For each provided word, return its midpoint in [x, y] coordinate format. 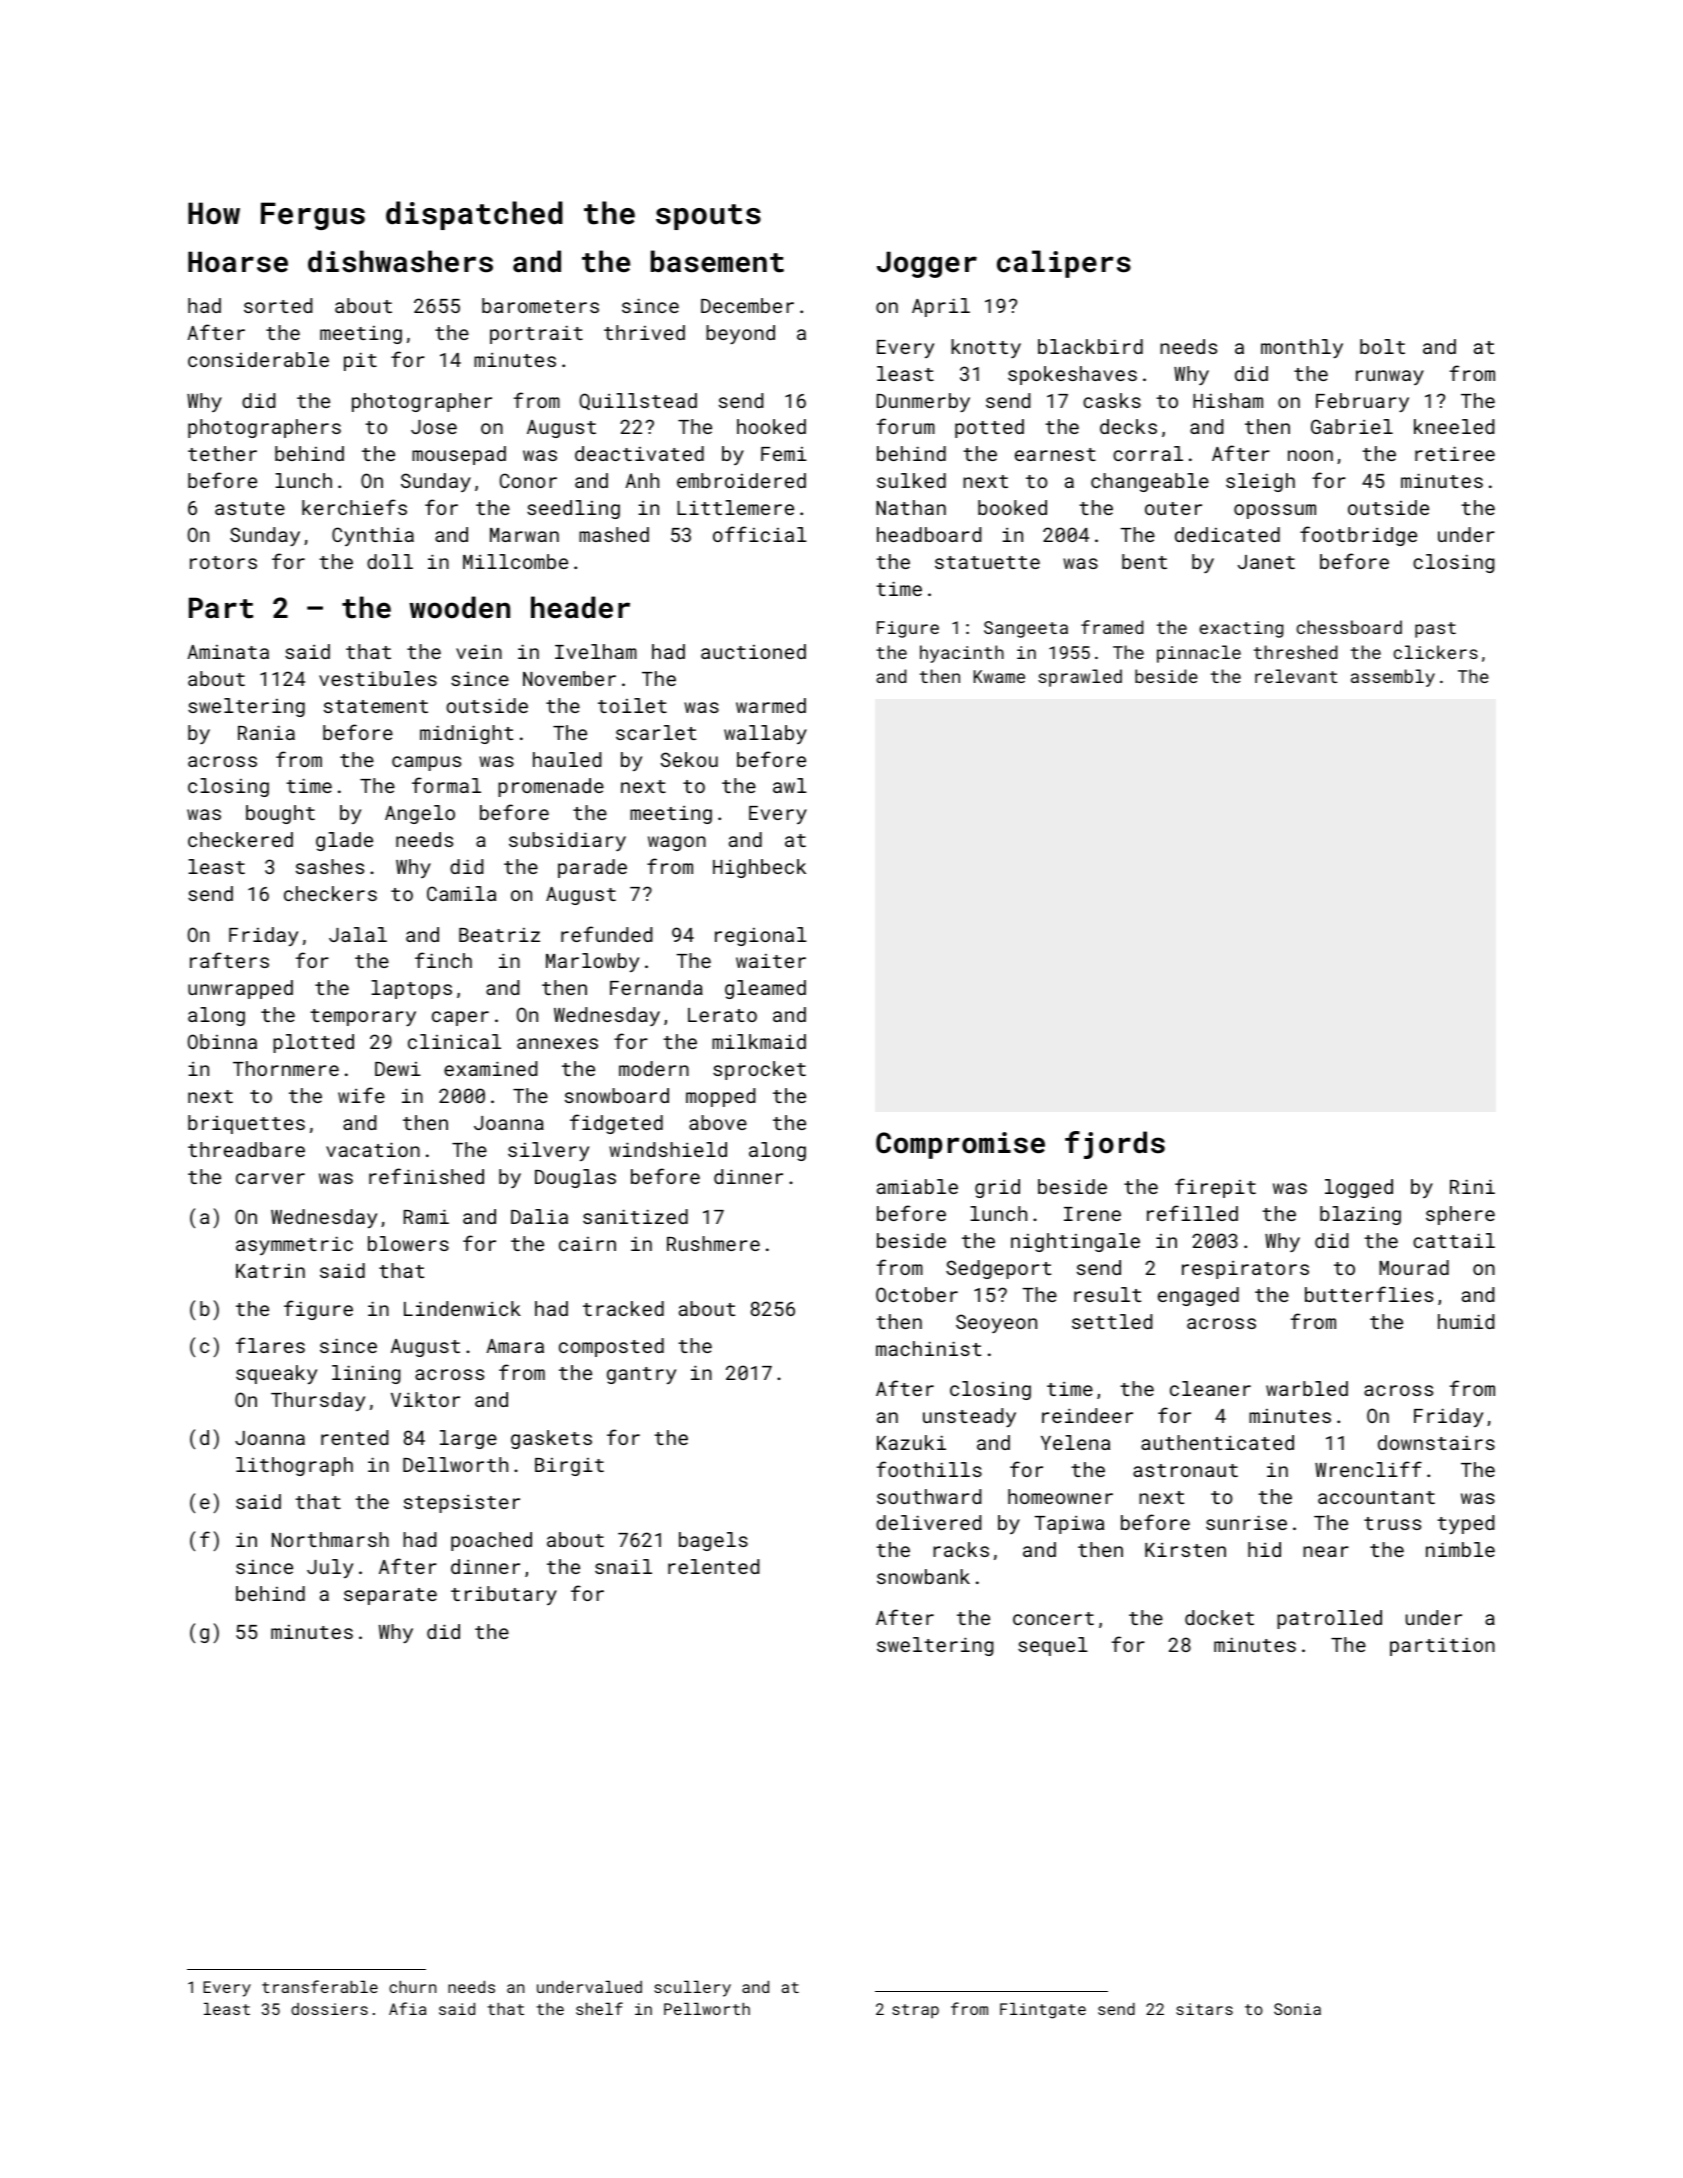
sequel [1053, 1646]
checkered [240, 839]
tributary [504, 1595]
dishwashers [400, 261]
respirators [1245, 1269]
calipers [1064, 264]
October [917, 1294]
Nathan [911, 507]
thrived [644, 332]
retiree [1455, 453]
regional [761, 936]
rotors [223, 562]
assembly [1393, 678]
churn [412, 1987]
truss [1392, 1523]
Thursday [318, 1401]
